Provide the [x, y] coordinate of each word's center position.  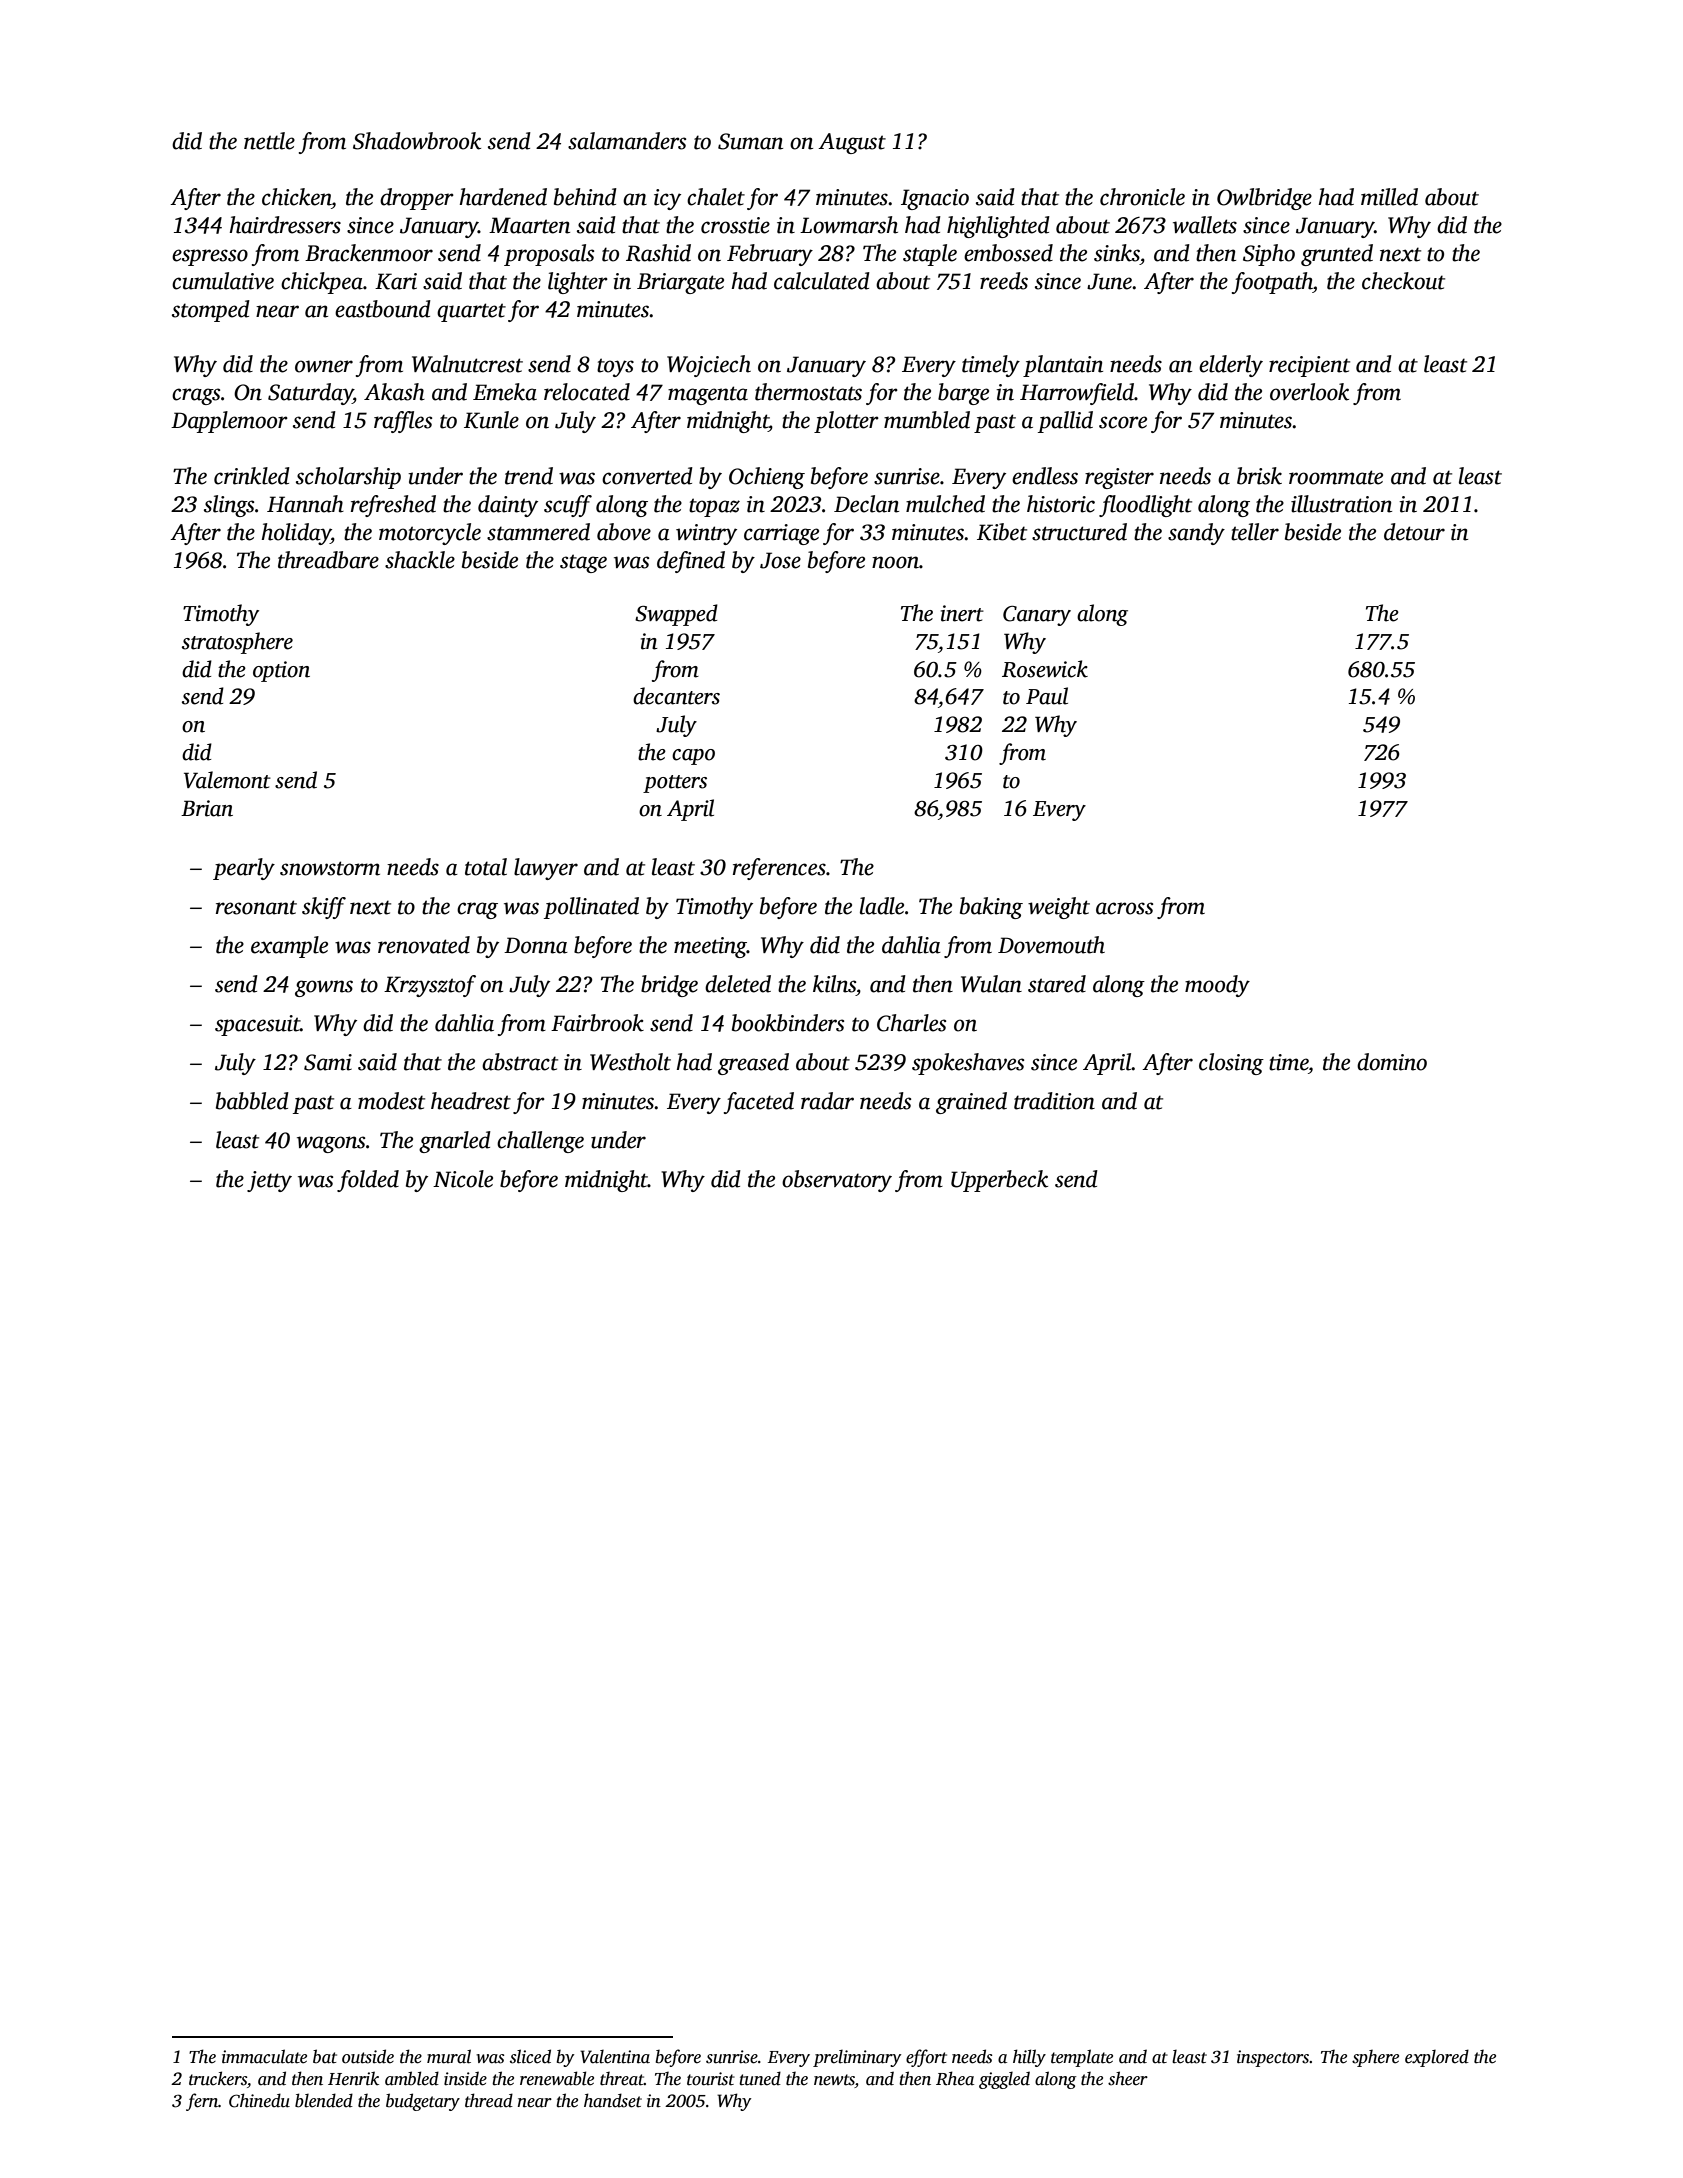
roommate [1336, 477]
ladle [882, 906]
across [1124, 908]
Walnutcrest [467, 364]
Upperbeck [999, 1181]
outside [368, 2056]
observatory [837, 1181]
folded [368, 1181]
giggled [1004, 2080]
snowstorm [330, 868]
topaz [714, 507]
